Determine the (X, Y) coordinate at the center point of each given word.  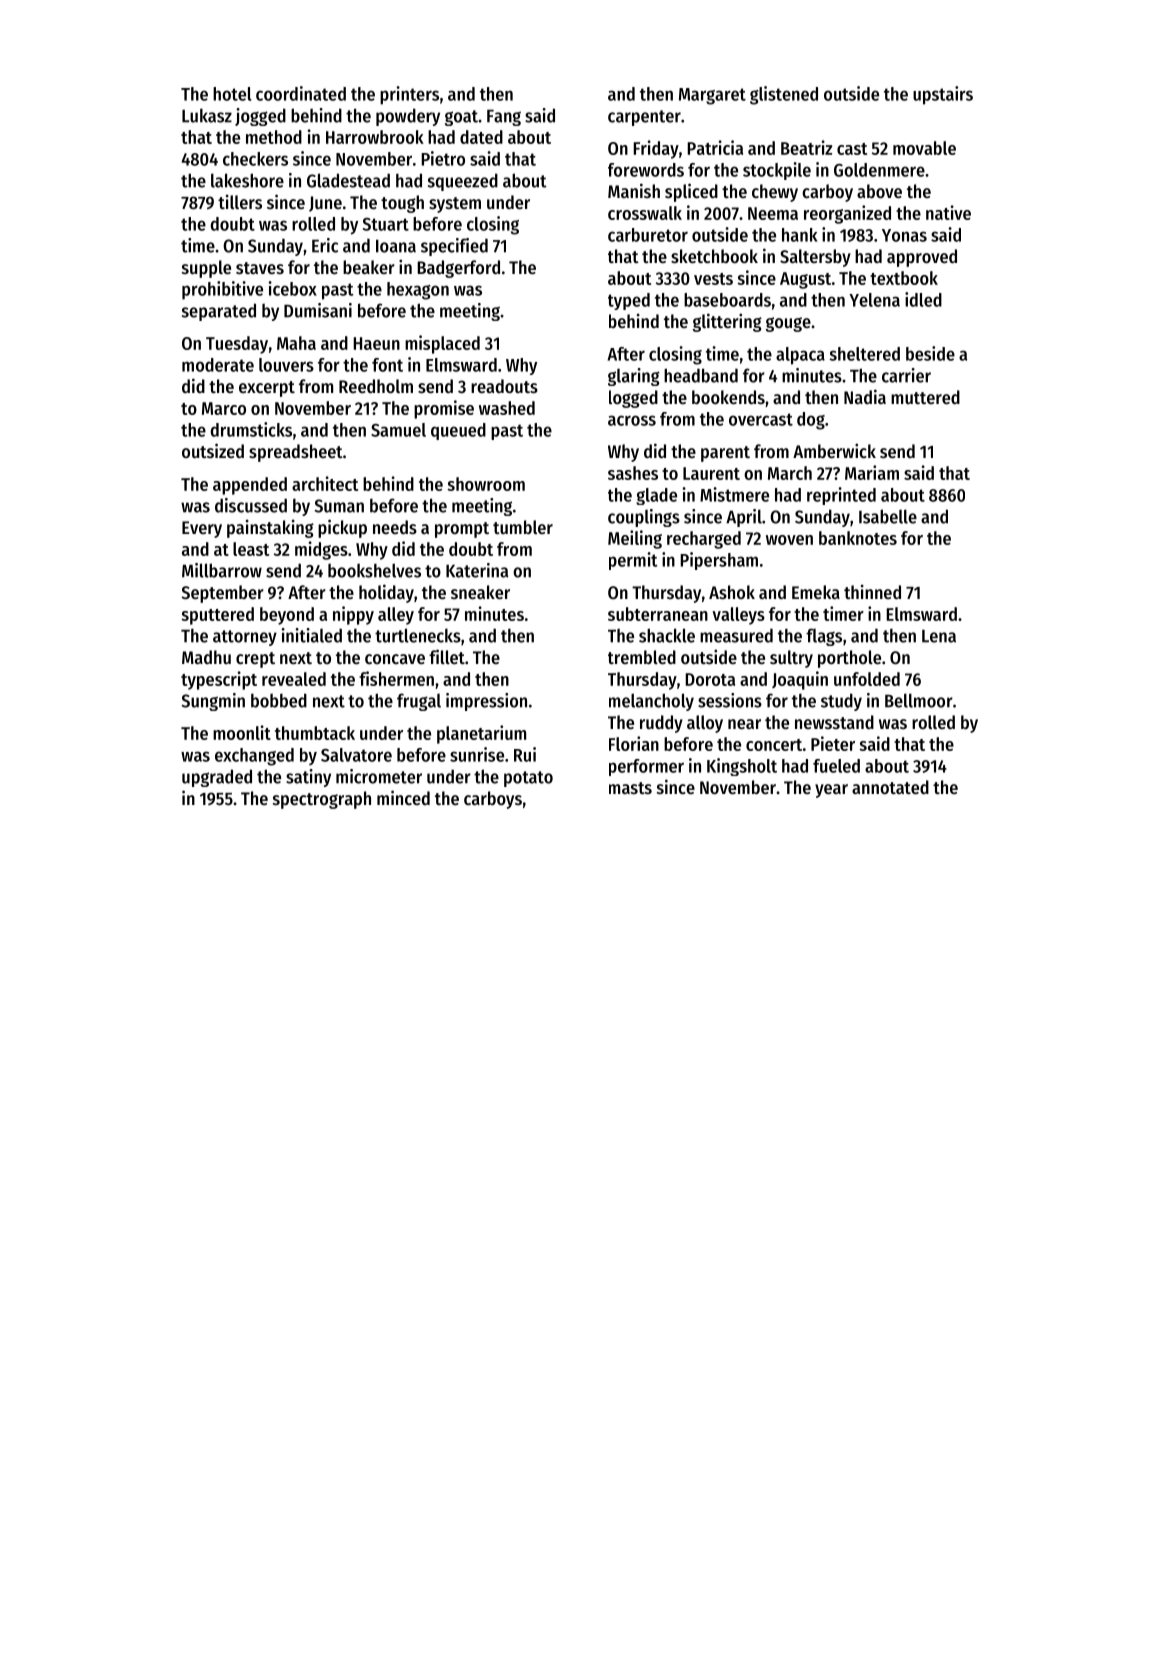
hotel (232, 94)
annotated (890, 787)
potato (528, 779)
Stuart (386, 224)
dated (481, 137)
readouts (504, 386)
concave (395, 659)
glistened (784, 95)
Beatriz (806, 147)
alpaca (800, 356)
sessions (730, 700)
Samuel (398, 430)
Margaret (712, 96)
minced (403, 797)
